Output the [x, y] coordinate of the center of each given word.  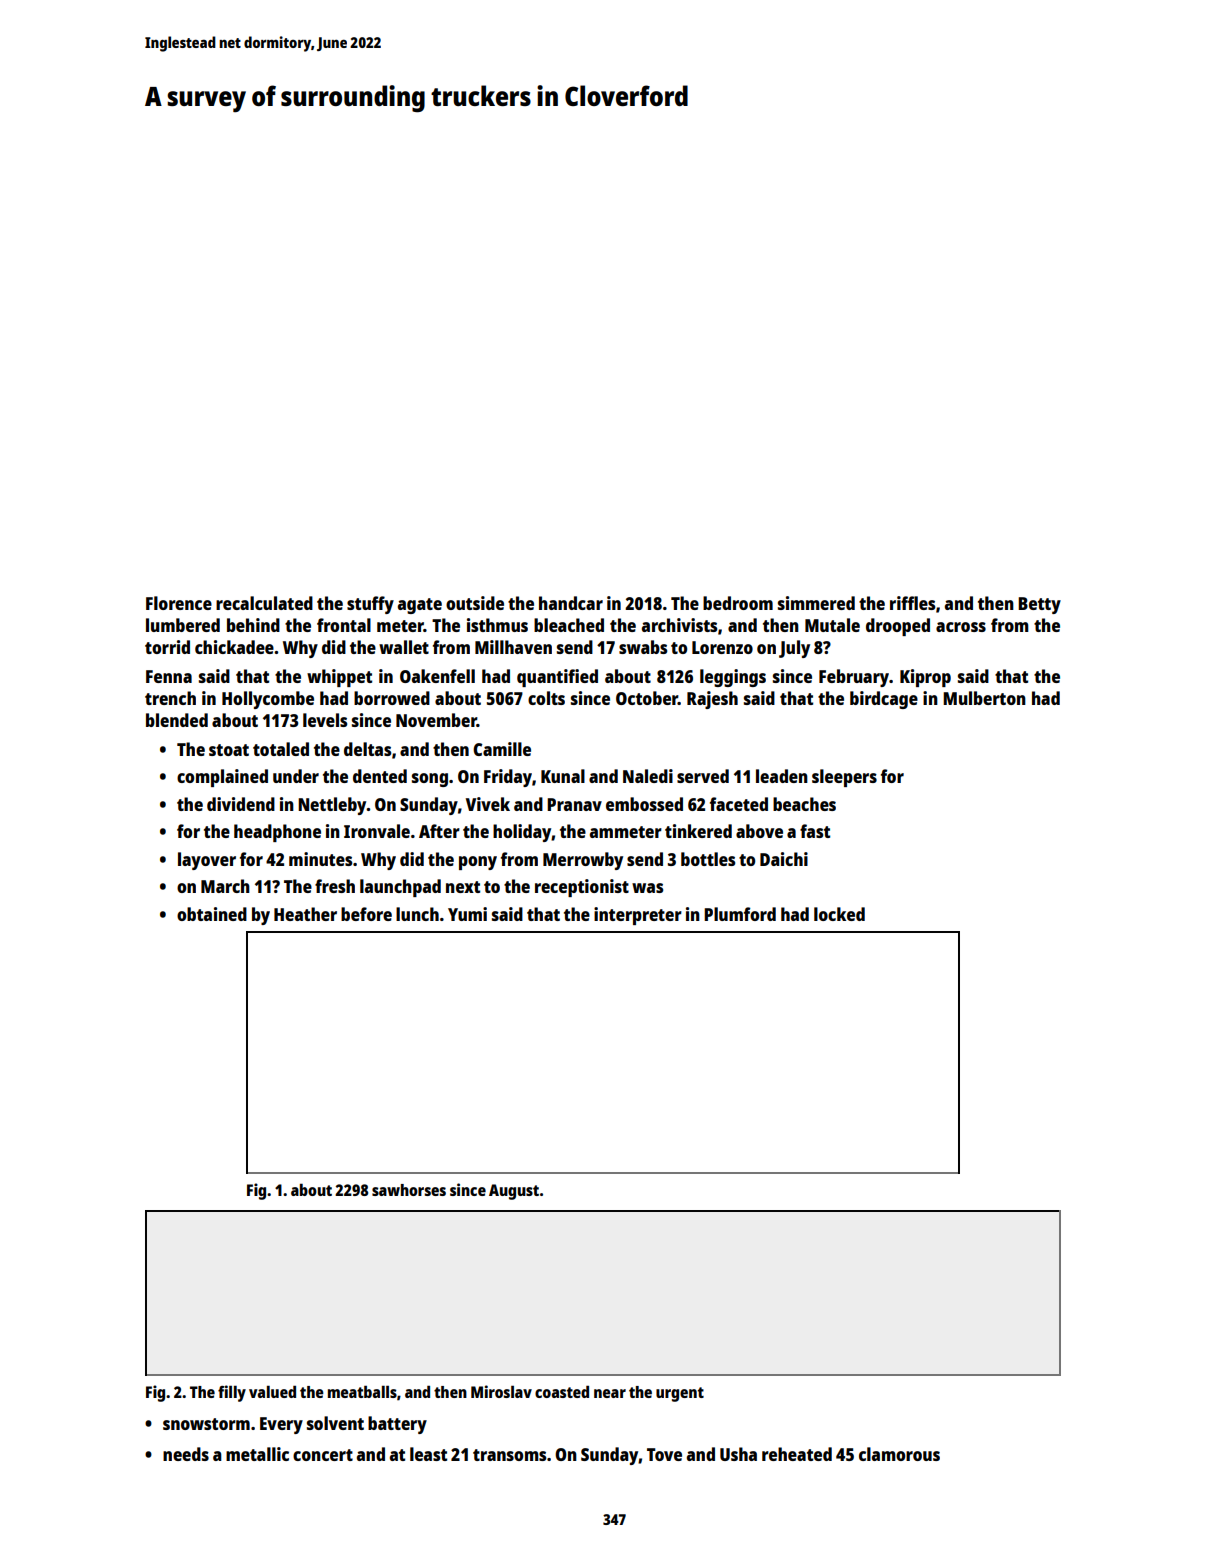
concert [323, 1455]
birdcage [884, 700]
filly [232, 1393]
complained [222, 778]
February [854, 678]
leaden [782, 776]
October [647, 698]
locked [839, 914]
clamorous [899, 1454]
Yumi [467, 914]
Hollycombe [268, 700]
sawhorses [409, 1190]
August [514, 1192]
